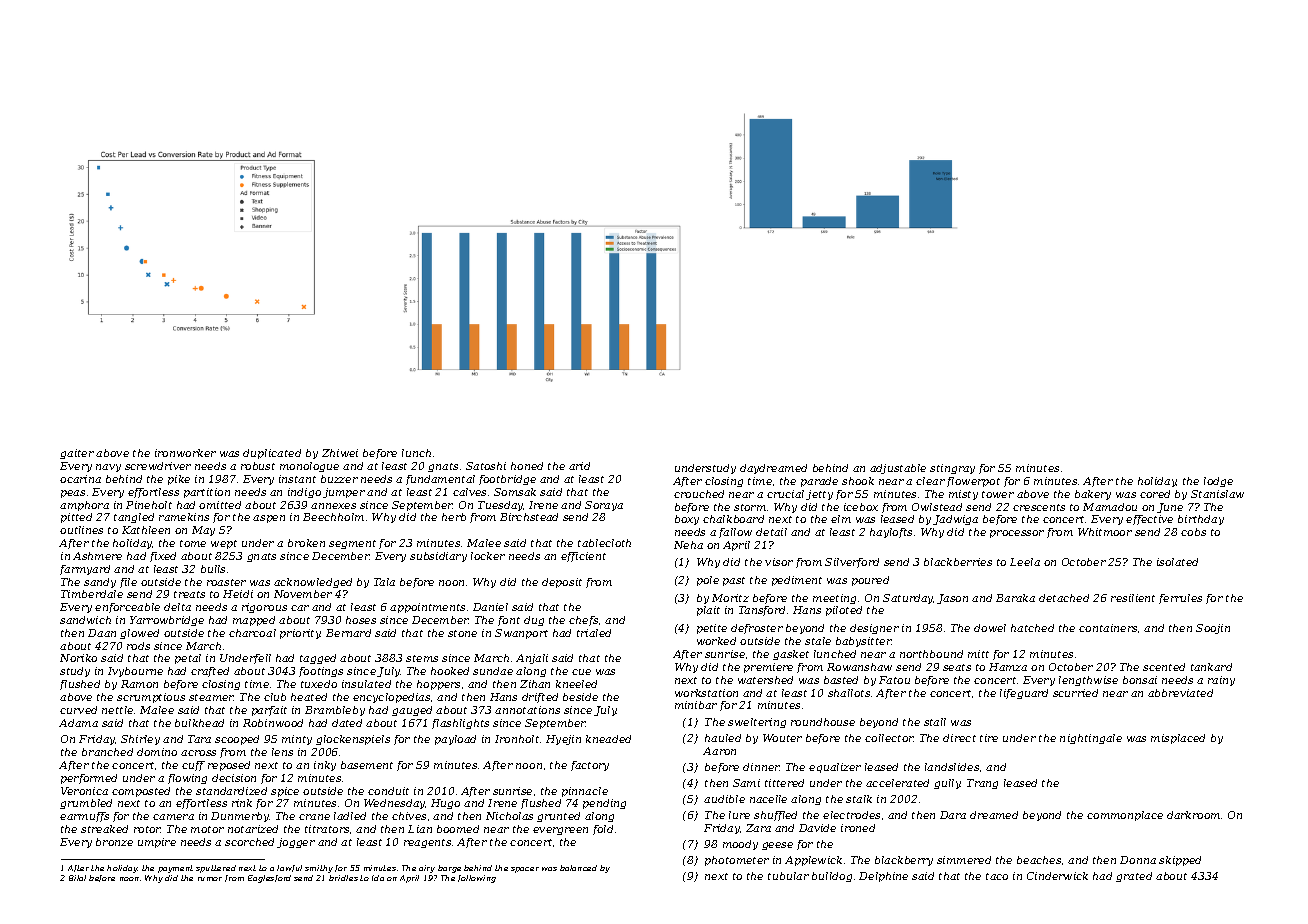 This page has width=1308, height=924. Describe the element at coordinates (1125, 816) in the page. I see `commonplace` at that location.
